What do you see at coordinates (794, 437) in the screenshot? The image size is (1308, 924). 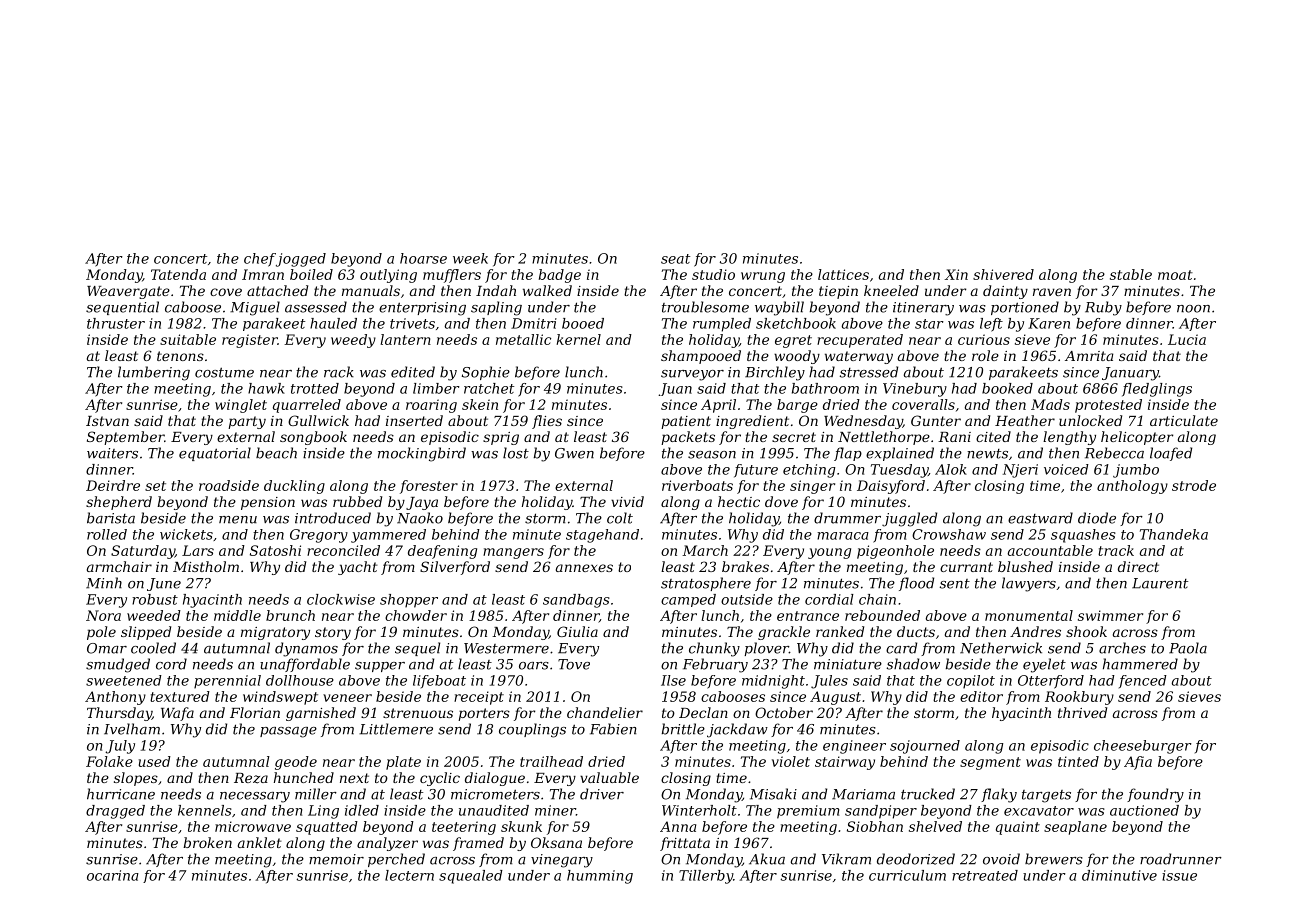 I see `secret` at bounding box center [794, 437].
